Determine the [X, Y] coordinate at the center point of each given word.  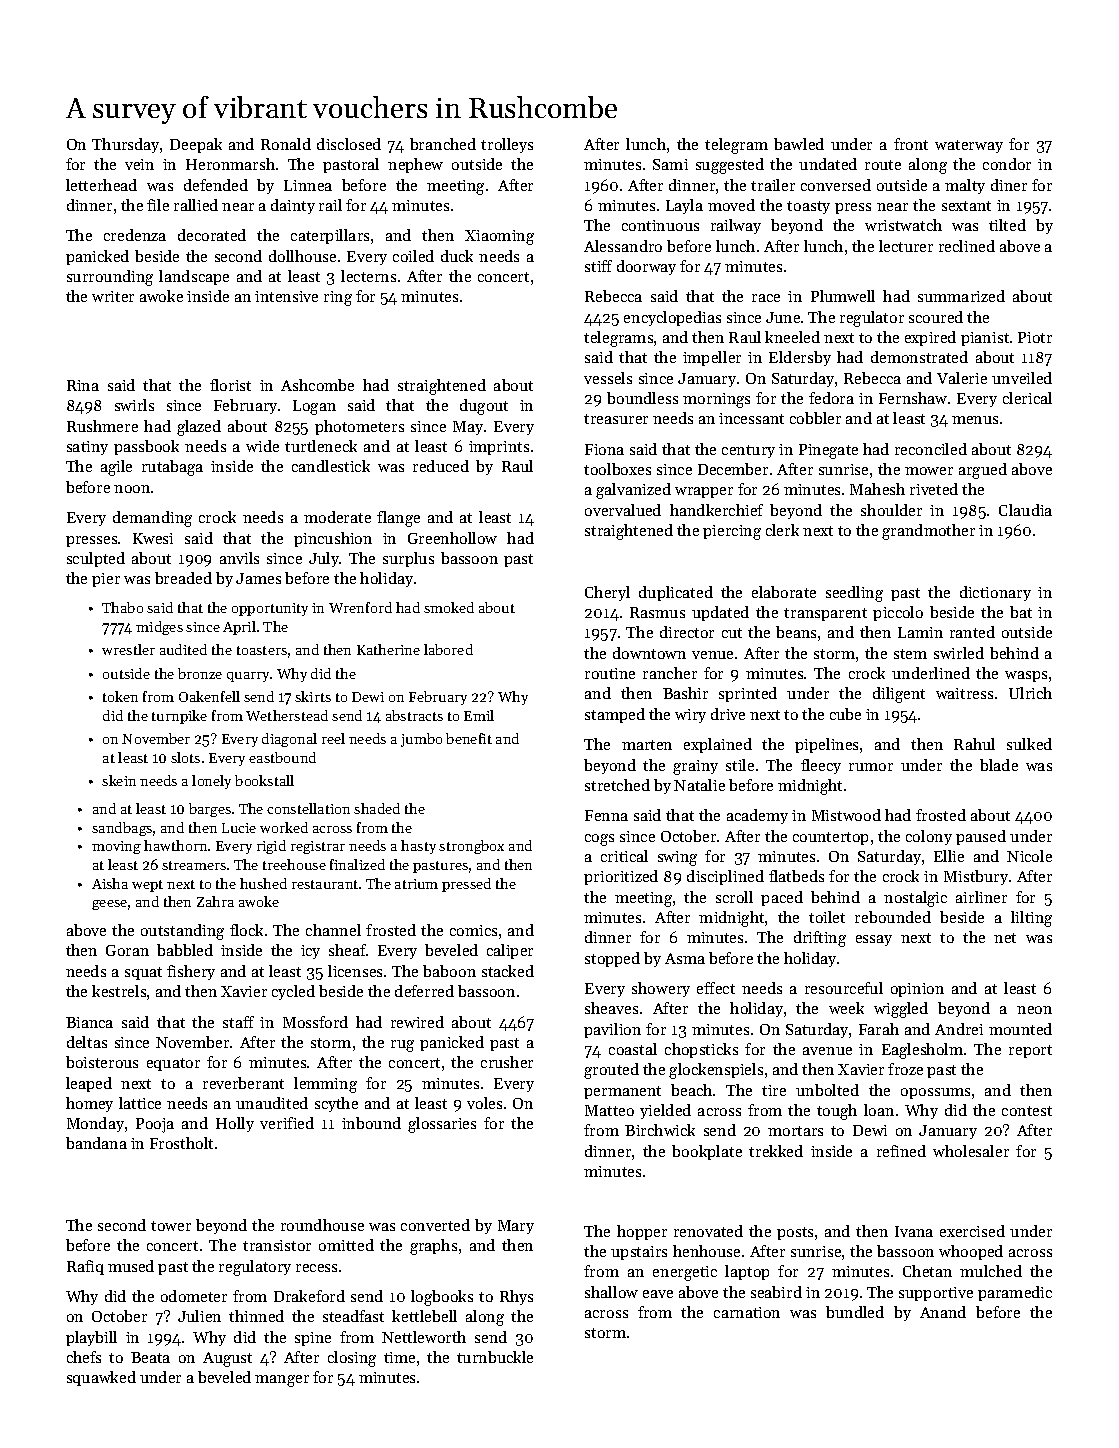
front [911, 144]
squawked [101, 1378]
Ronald [286, 144]
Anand [943, 1312]
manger [282, 1381]
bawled [799, 144]
